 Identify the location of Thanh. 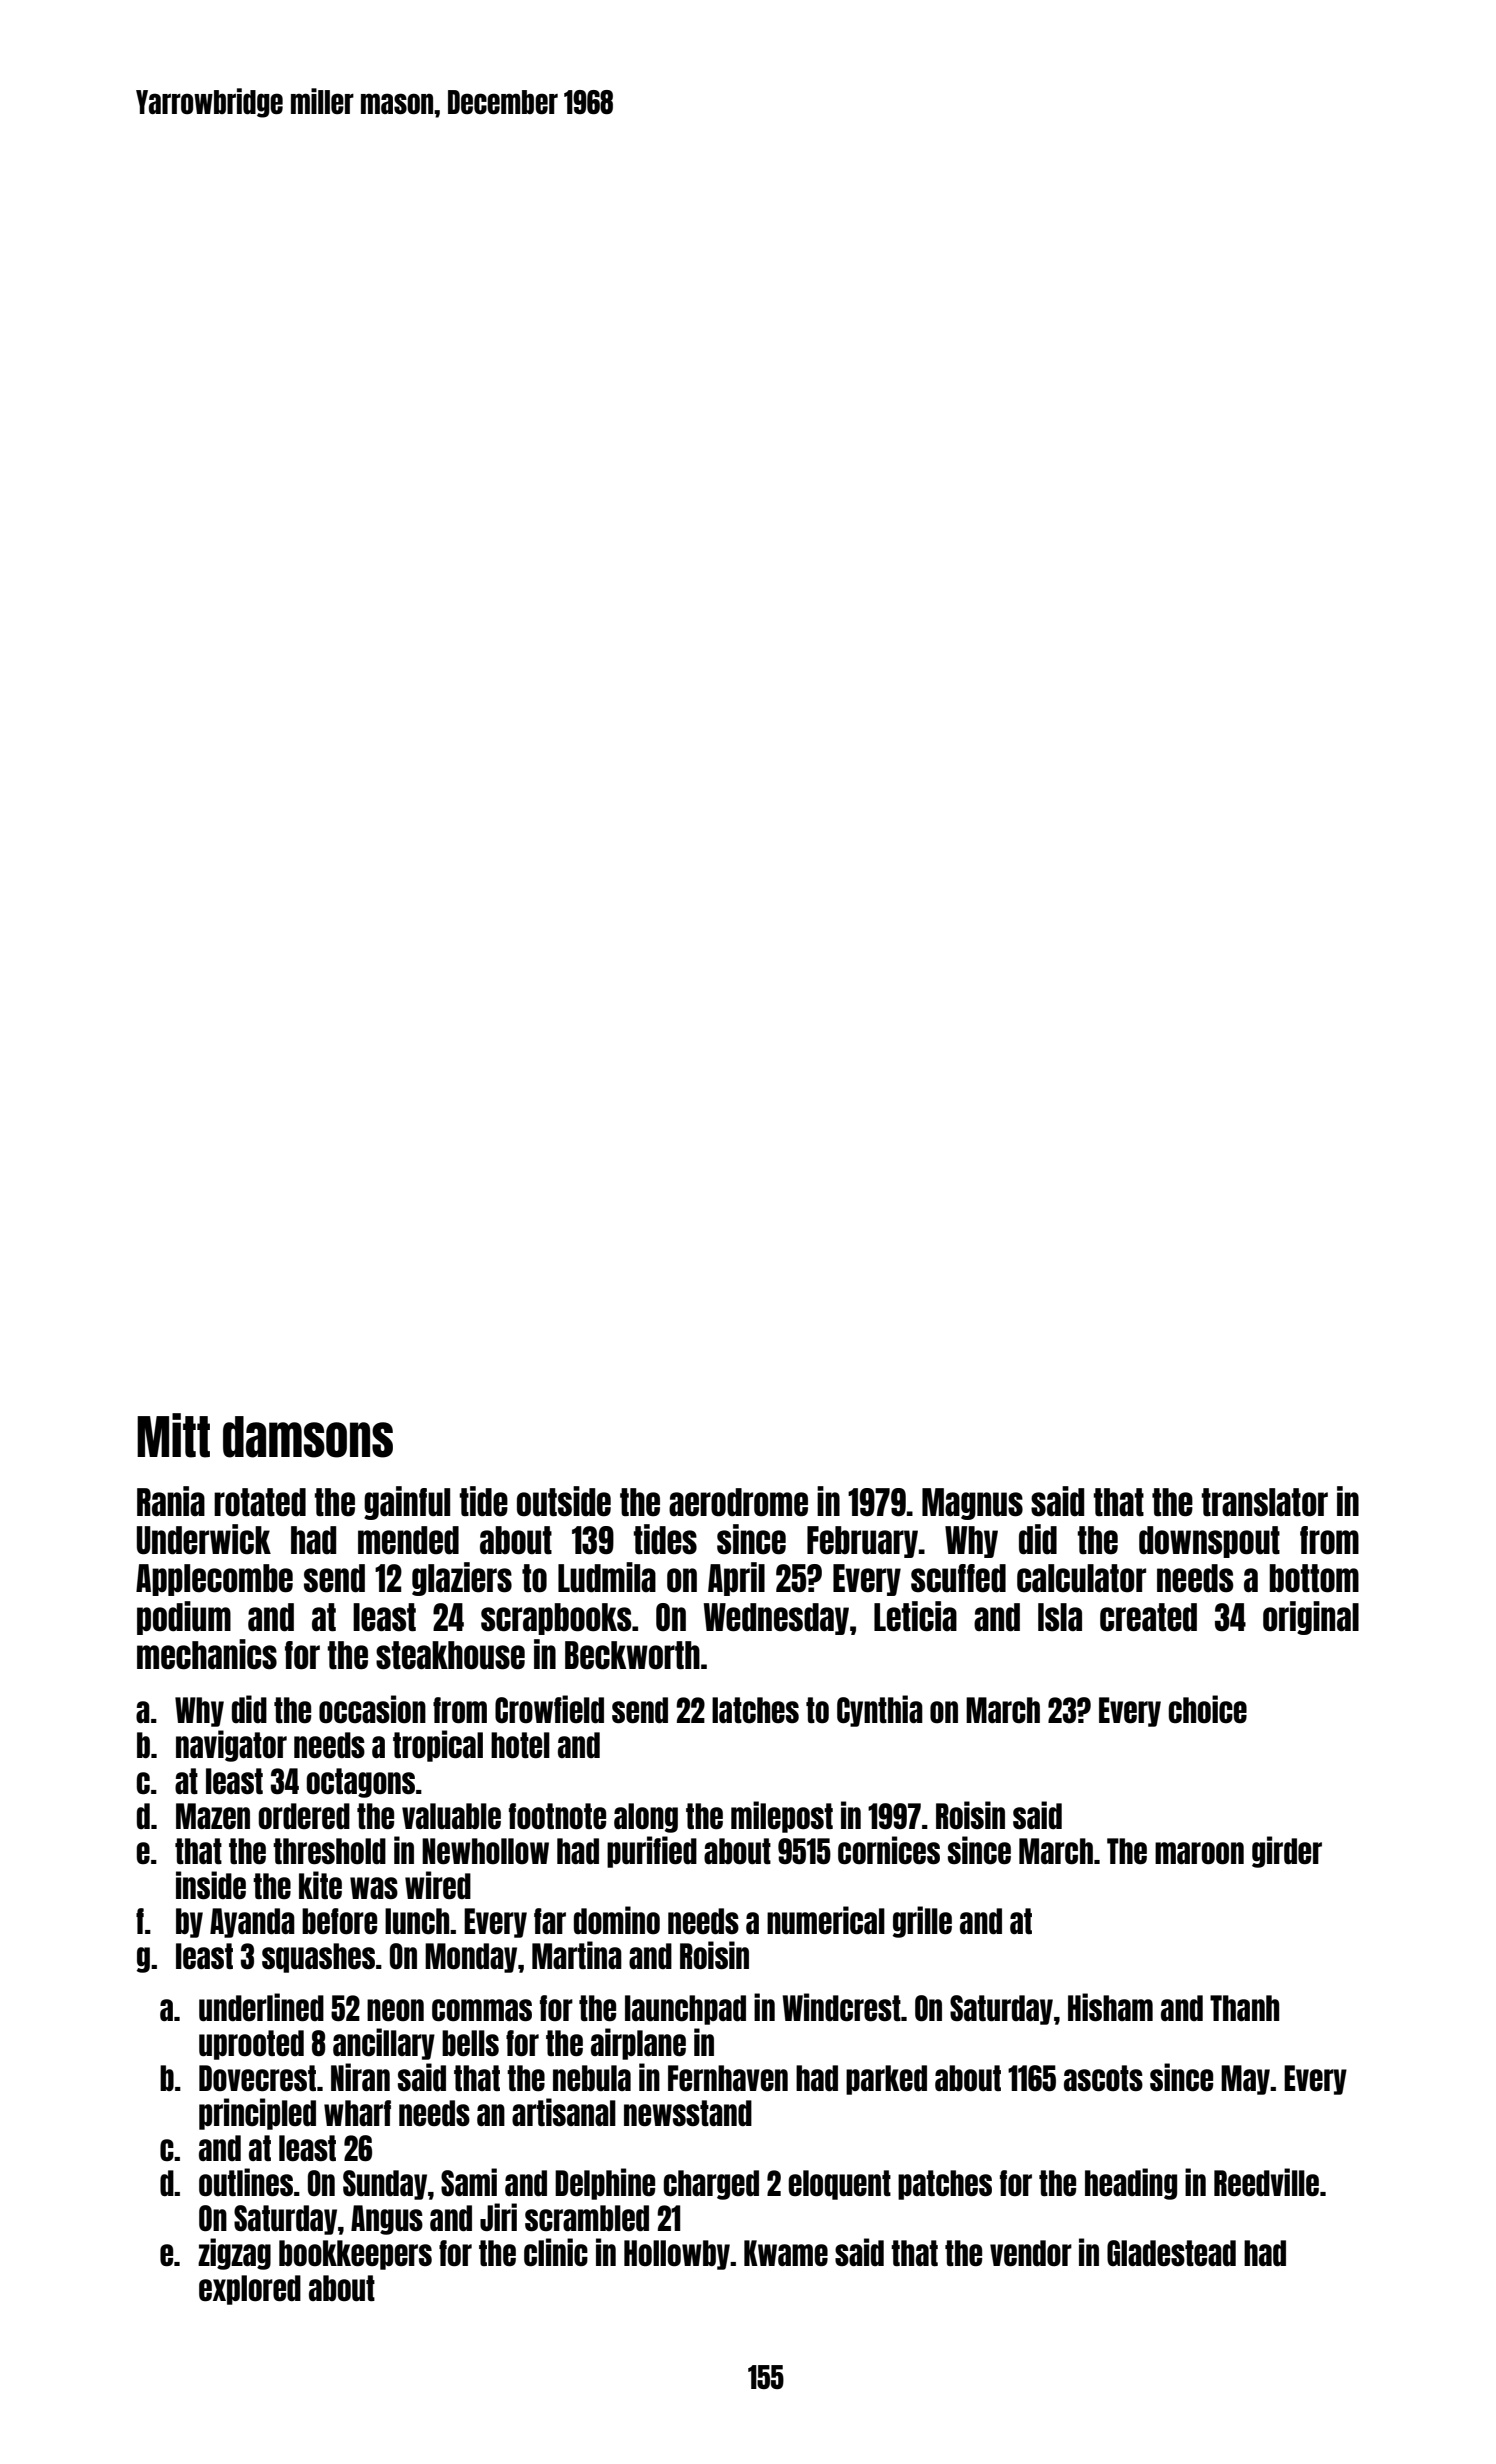
(1244, 2008).
